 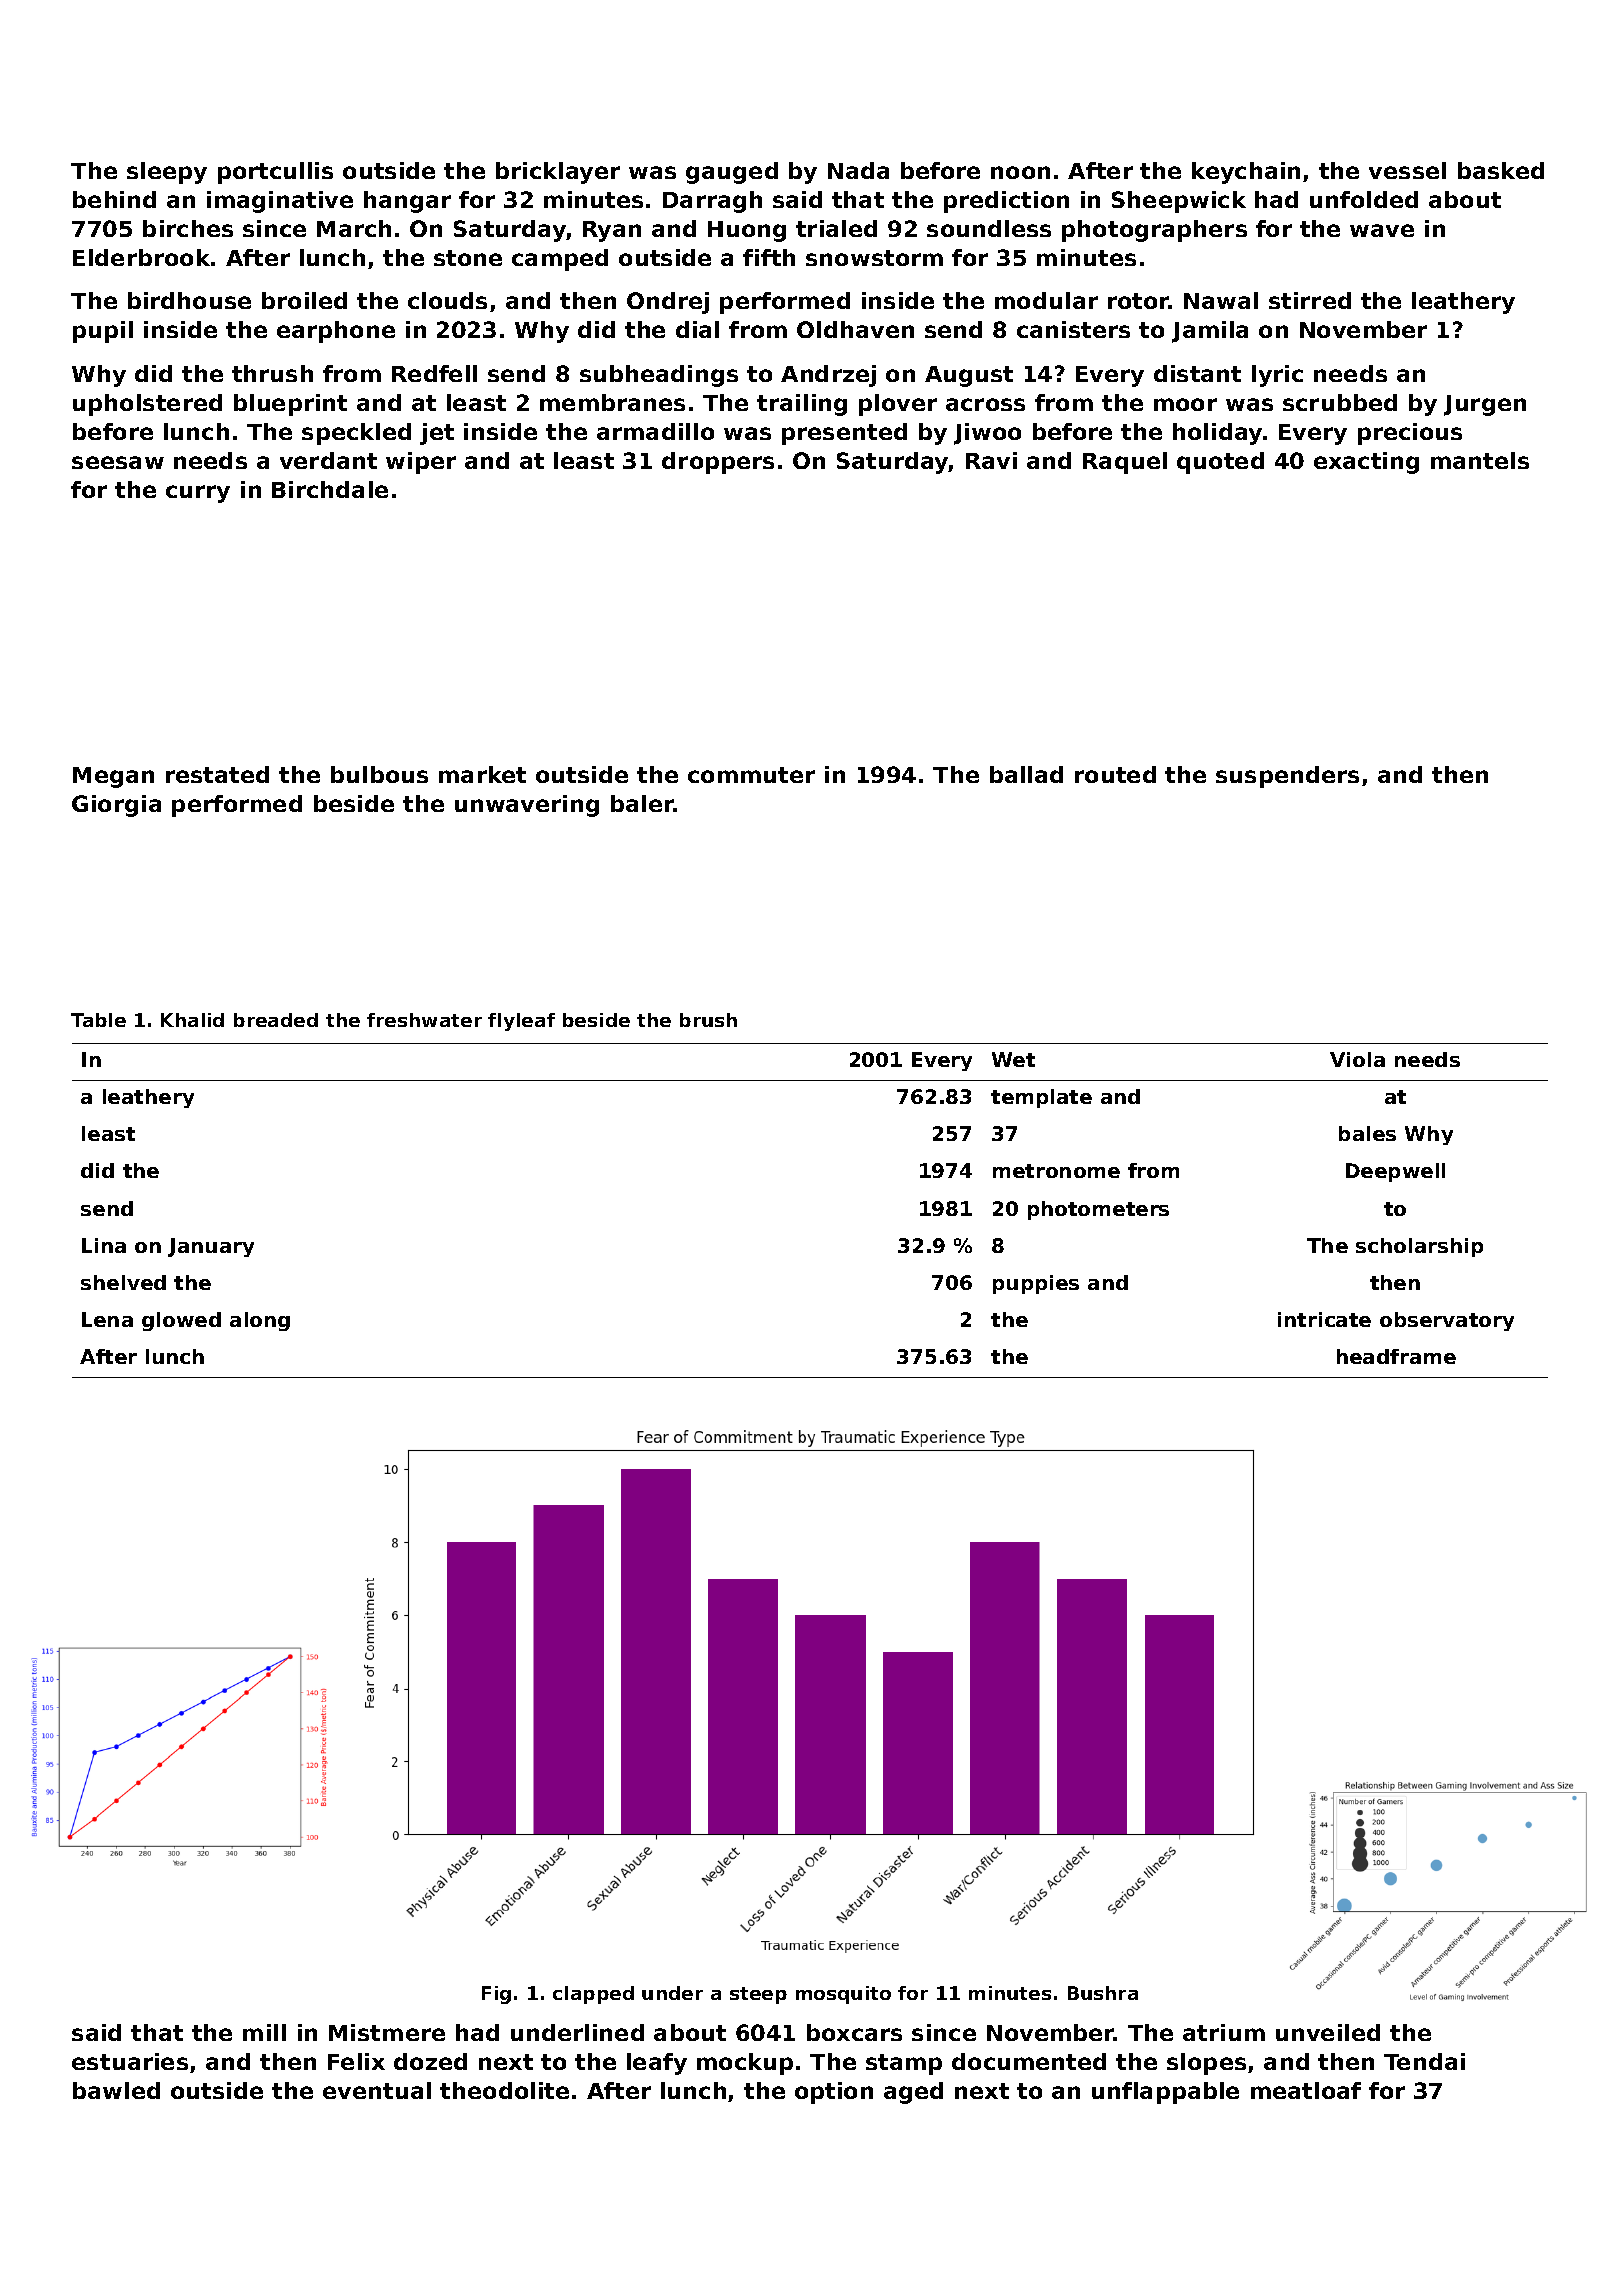 I want to click on Birchdale, so click(x=330, y=489).
